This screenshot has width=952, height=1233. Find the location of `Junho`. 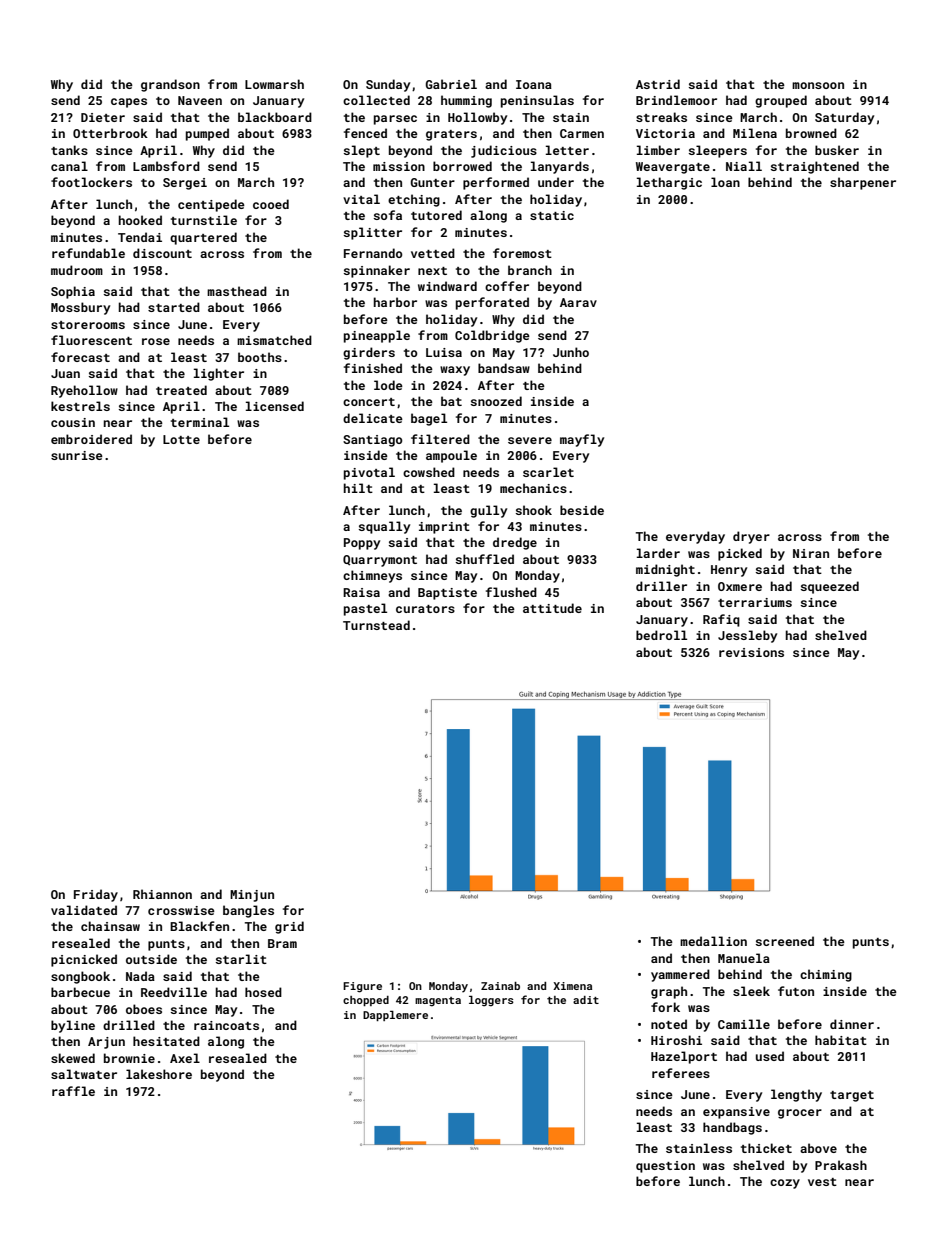

Junho is located at coordinates (571, 352).
